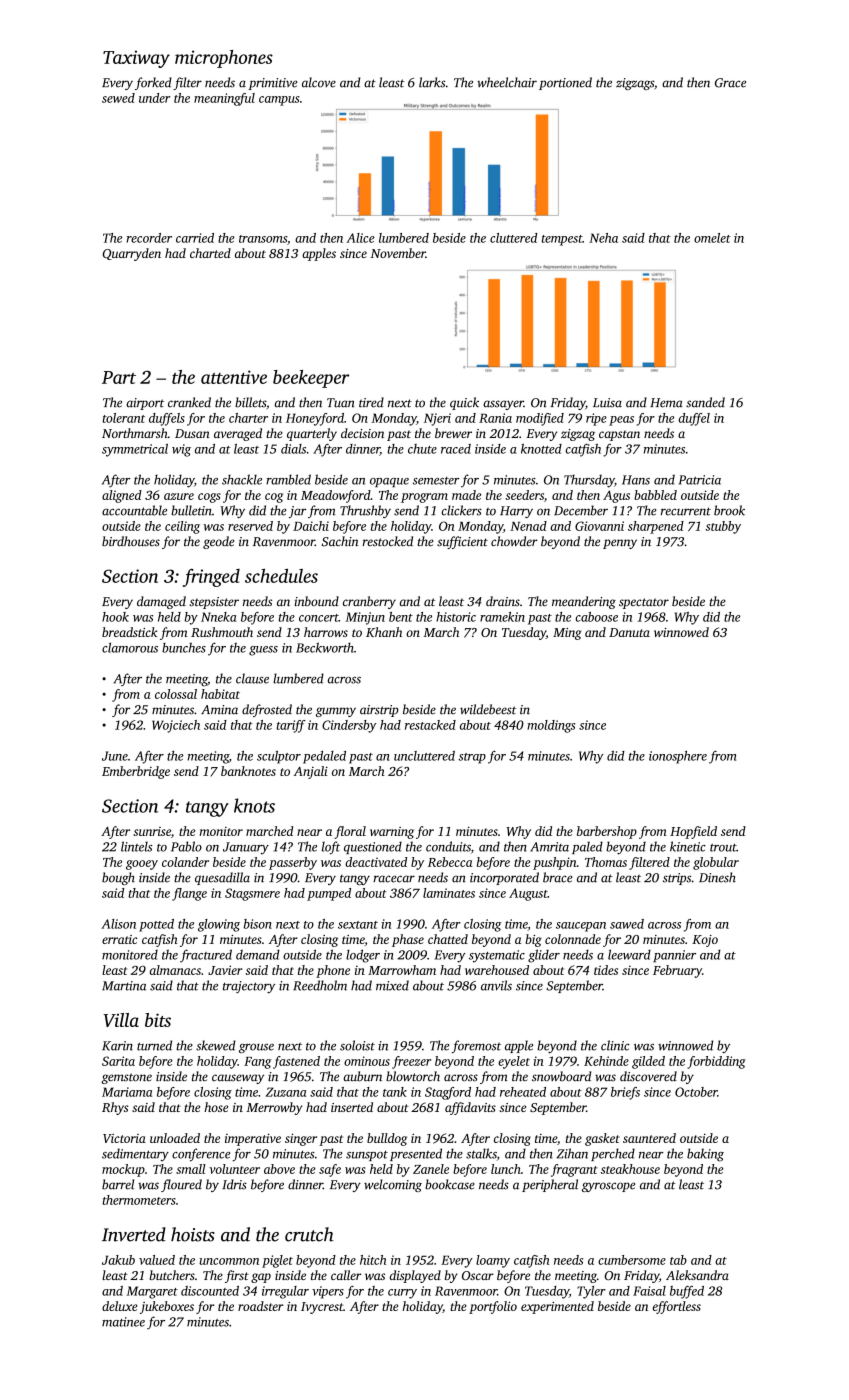 The image size is (849, 1400). What do you see at coordinates (464, 403) in the page?
I see `quick` at bounding box center [464, 403].
